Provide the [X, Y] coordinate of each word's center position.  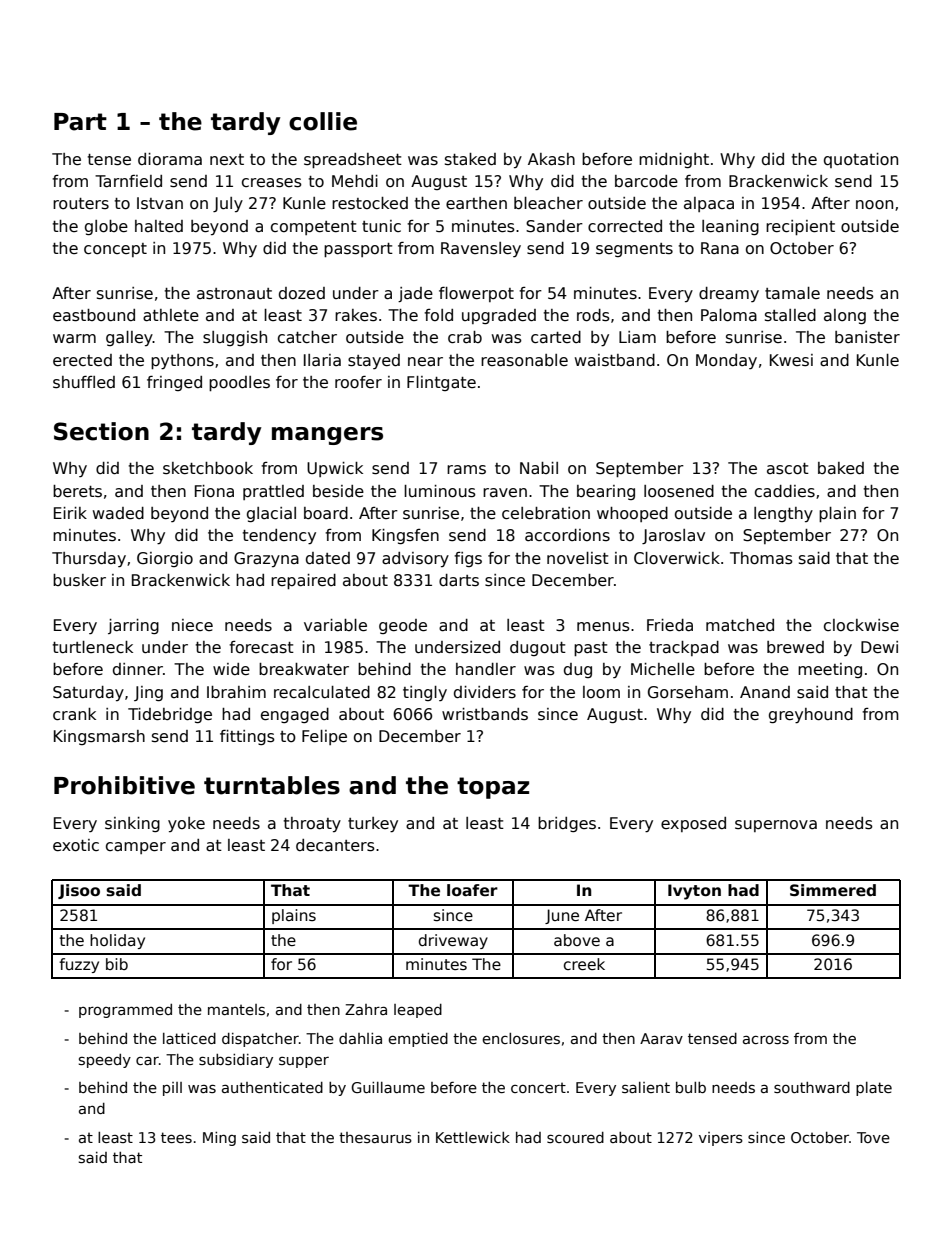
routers [81, 203]
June [562, 916]
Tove [873, 1137]
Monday [726, 361]
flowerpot [476, 294]
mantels [236, 1009]
